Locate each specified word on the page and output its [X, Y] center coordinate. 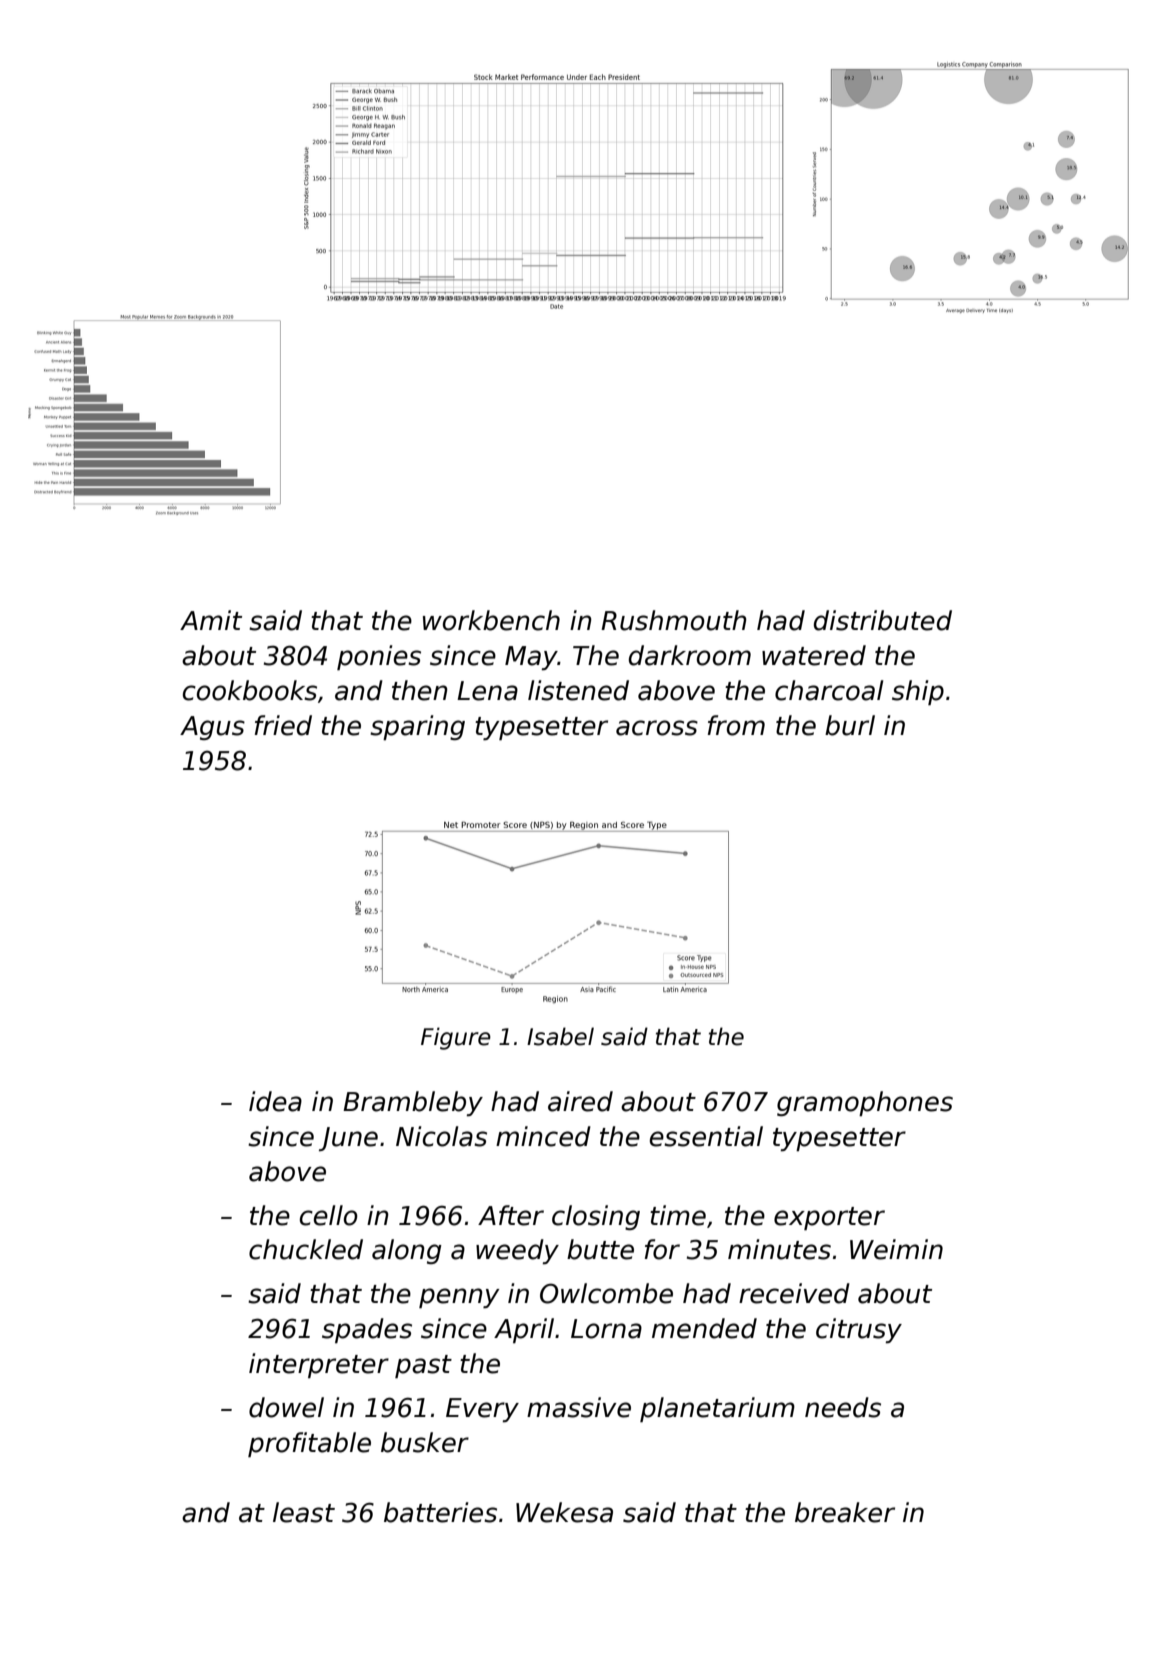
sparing [417, 727]
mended [704, 1328]
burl [850, 725]
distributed [883, 620]
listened [578, 690]
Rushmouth [674, 620]
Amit [211, 620]
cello [329, 1215]
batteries [440, 1512]
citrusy [859, 1330]
